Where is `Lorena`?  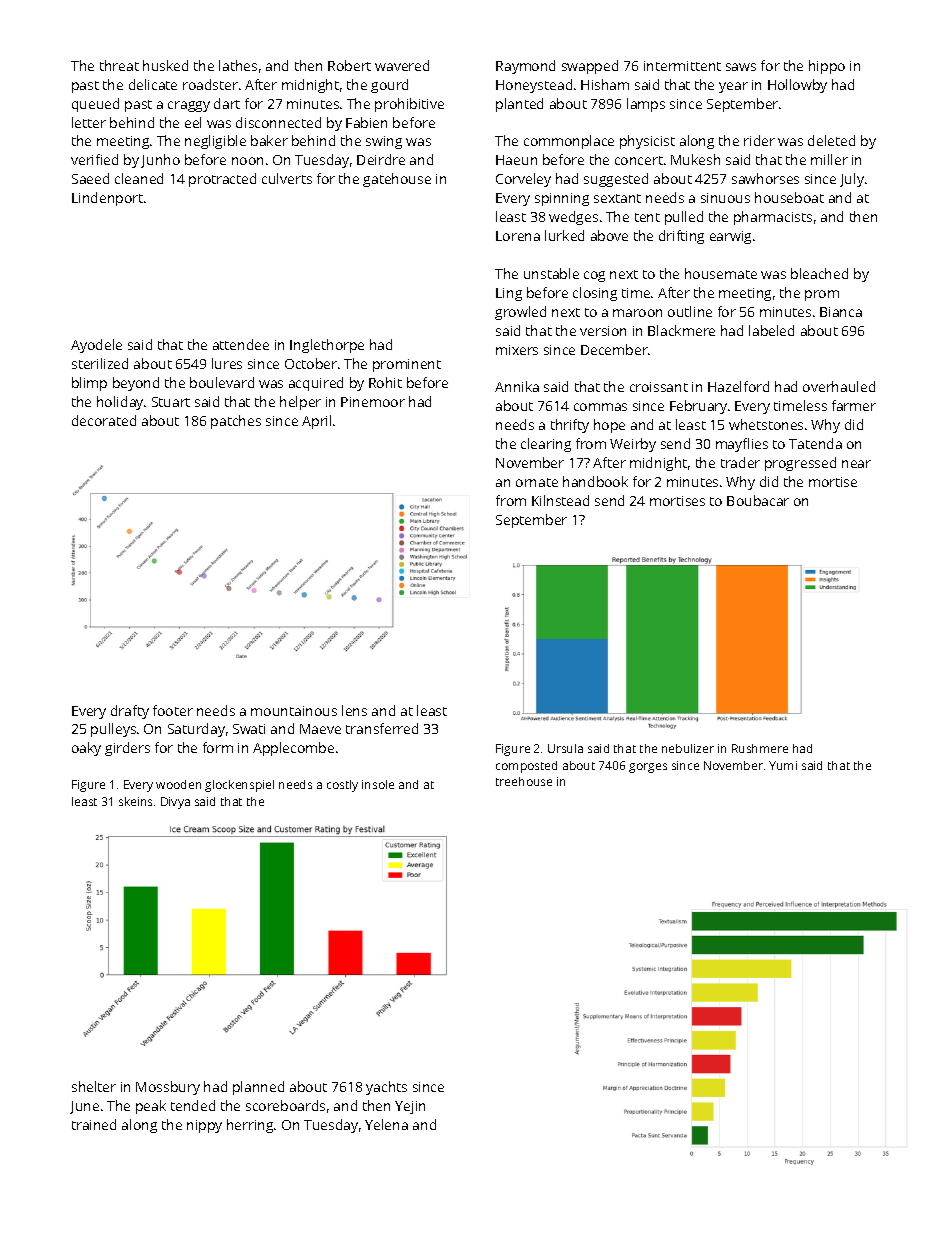
Lorena is located at coordinates (518, 236).
